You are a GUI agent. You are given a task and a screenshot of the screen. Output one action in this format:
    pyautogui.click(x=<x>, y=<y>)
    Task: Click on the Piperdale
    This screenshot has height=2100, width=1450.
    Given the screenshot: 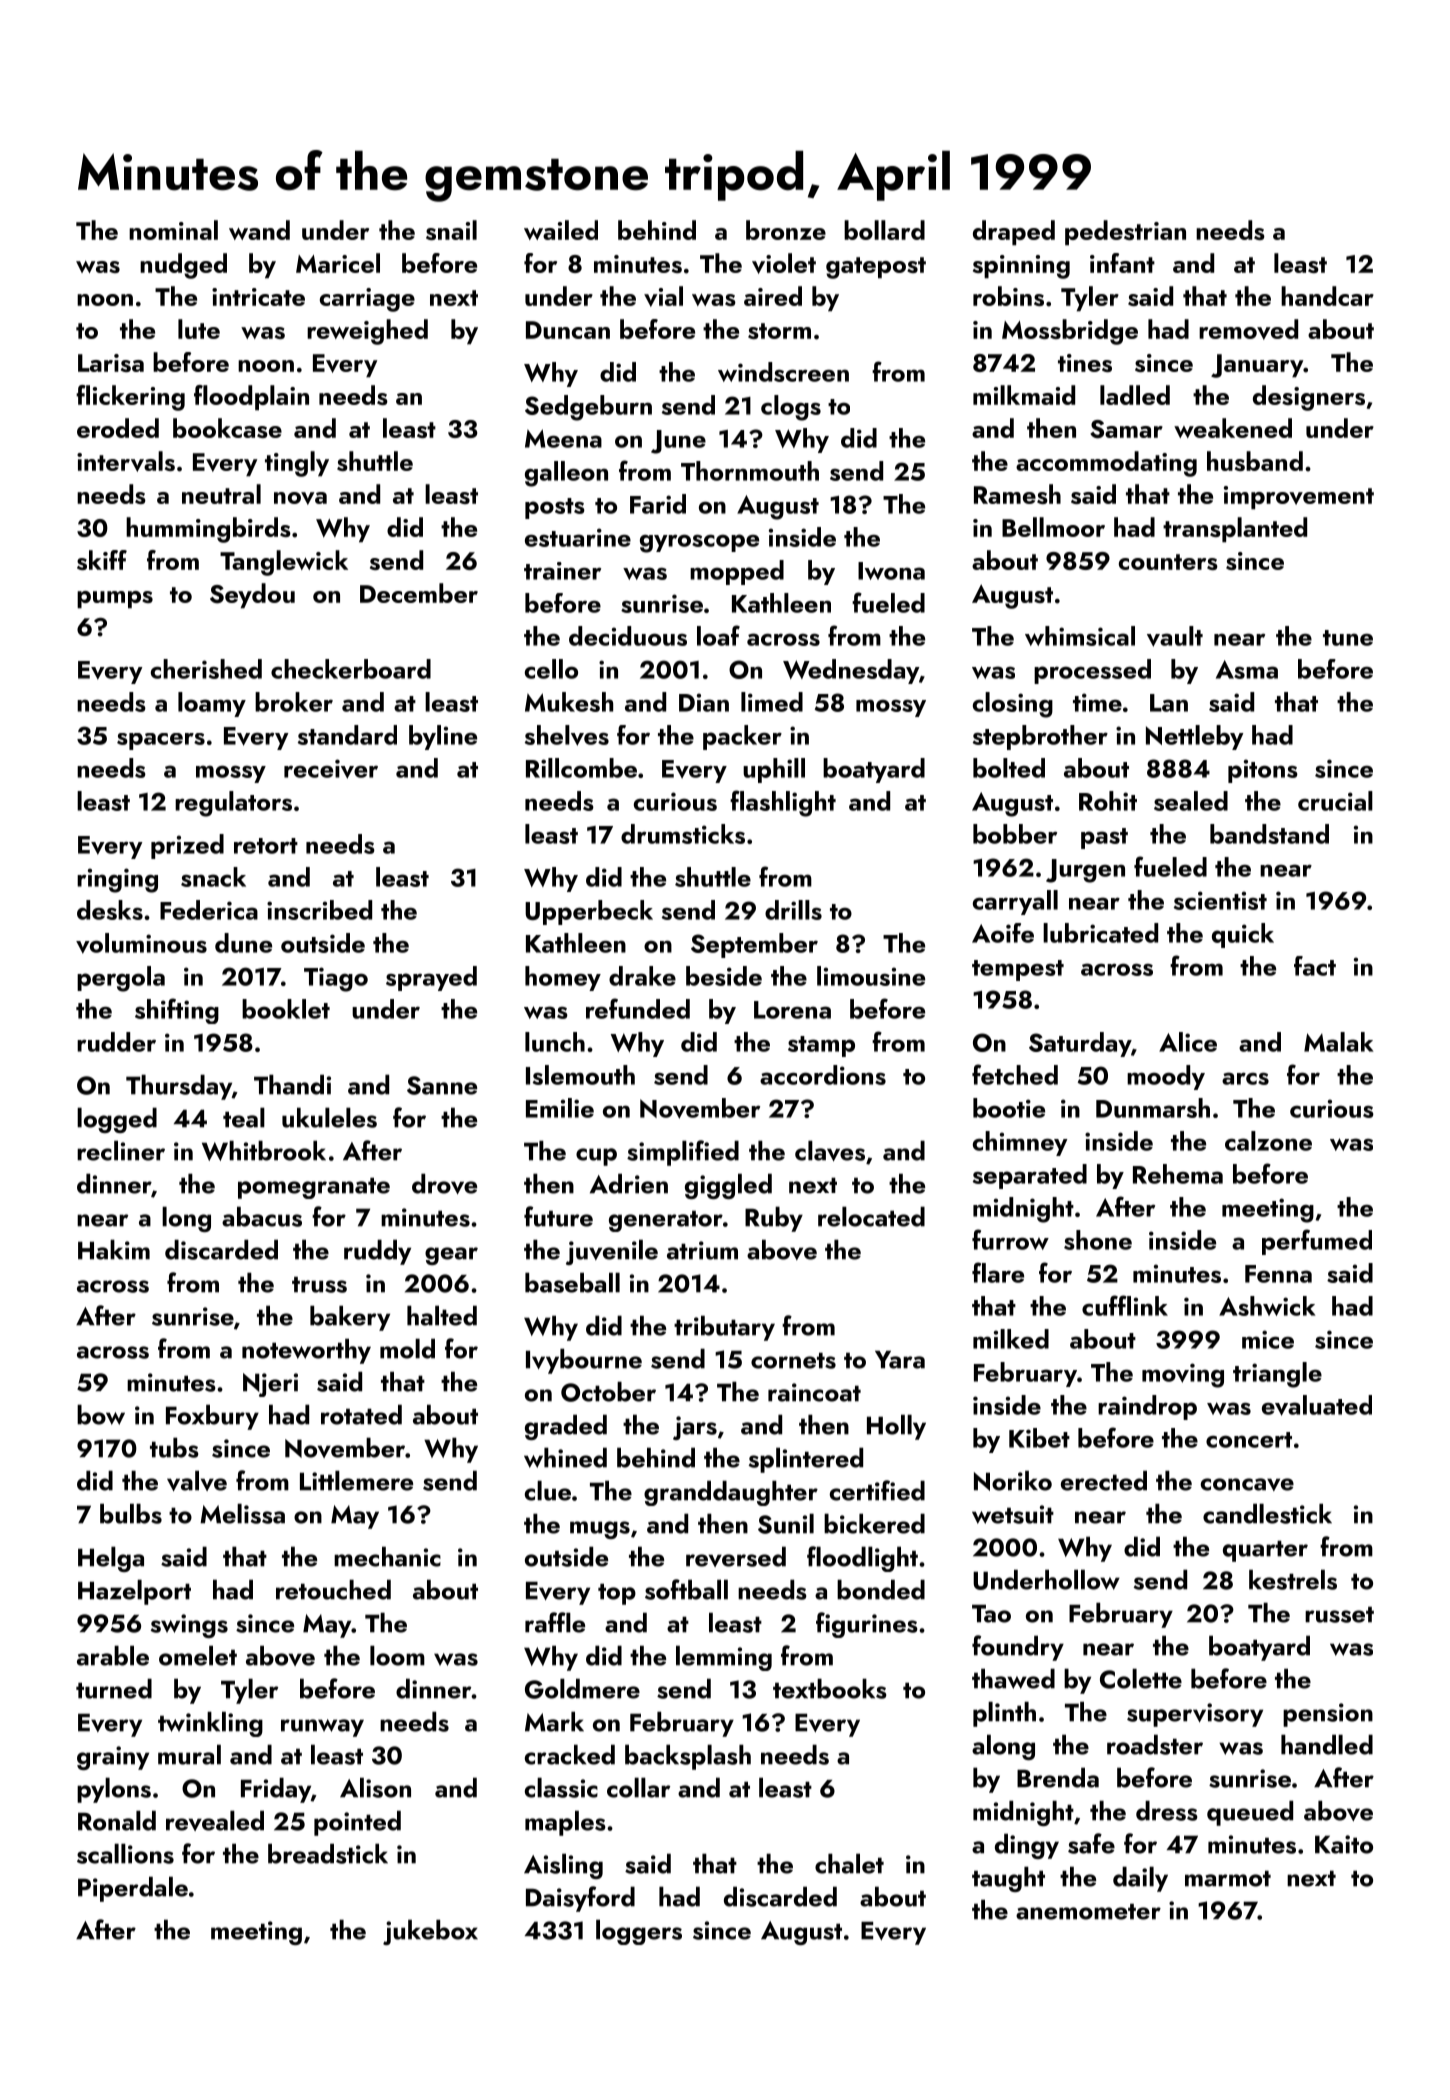 What is the action you would take?
    pyautogui.click(x=133, y=1889)
